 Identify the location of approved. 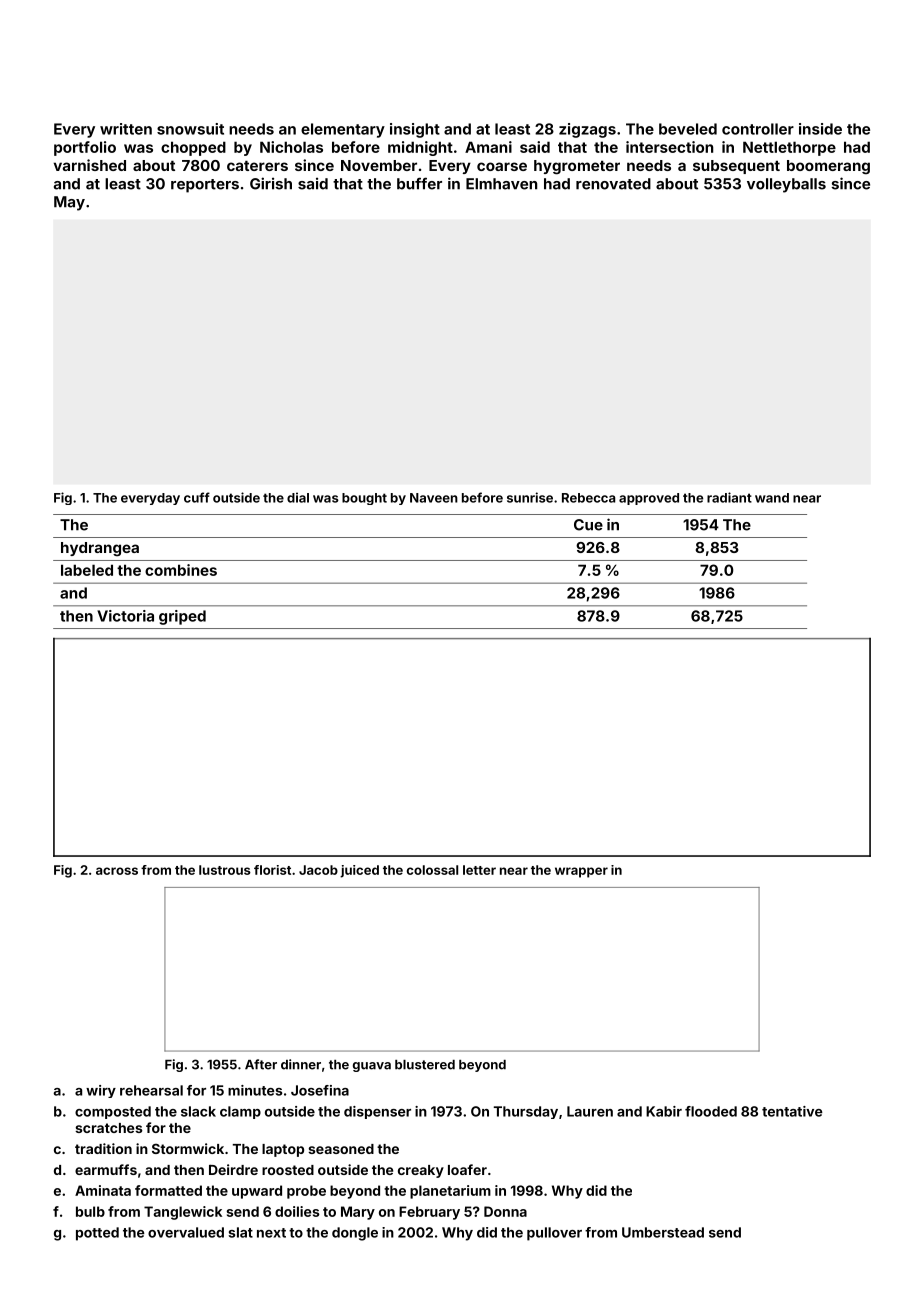
(649, 499).
